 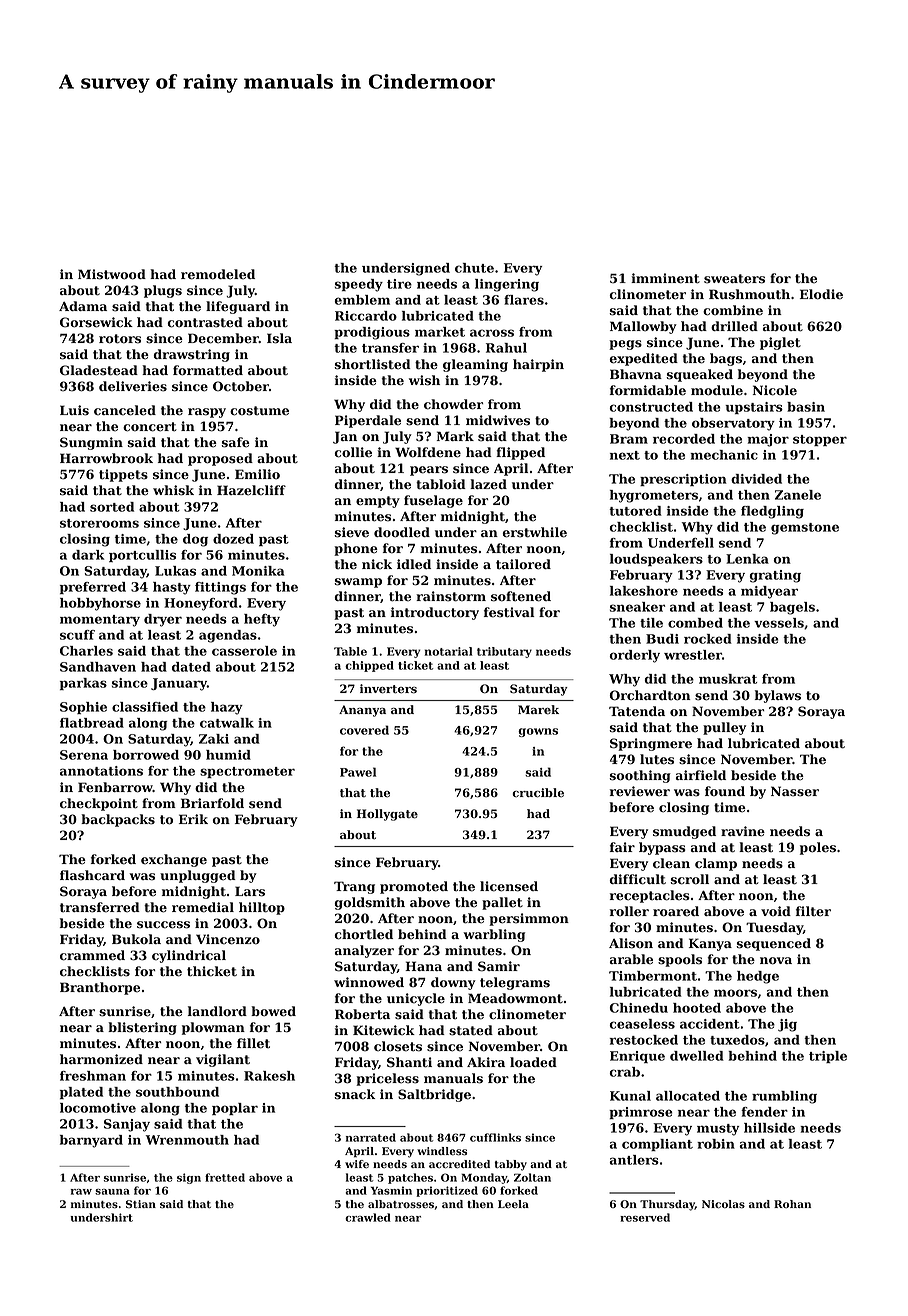 What do you see at coordinates (651, 407) in the image?
I see `constructed` at bounding box center [651, 407].
